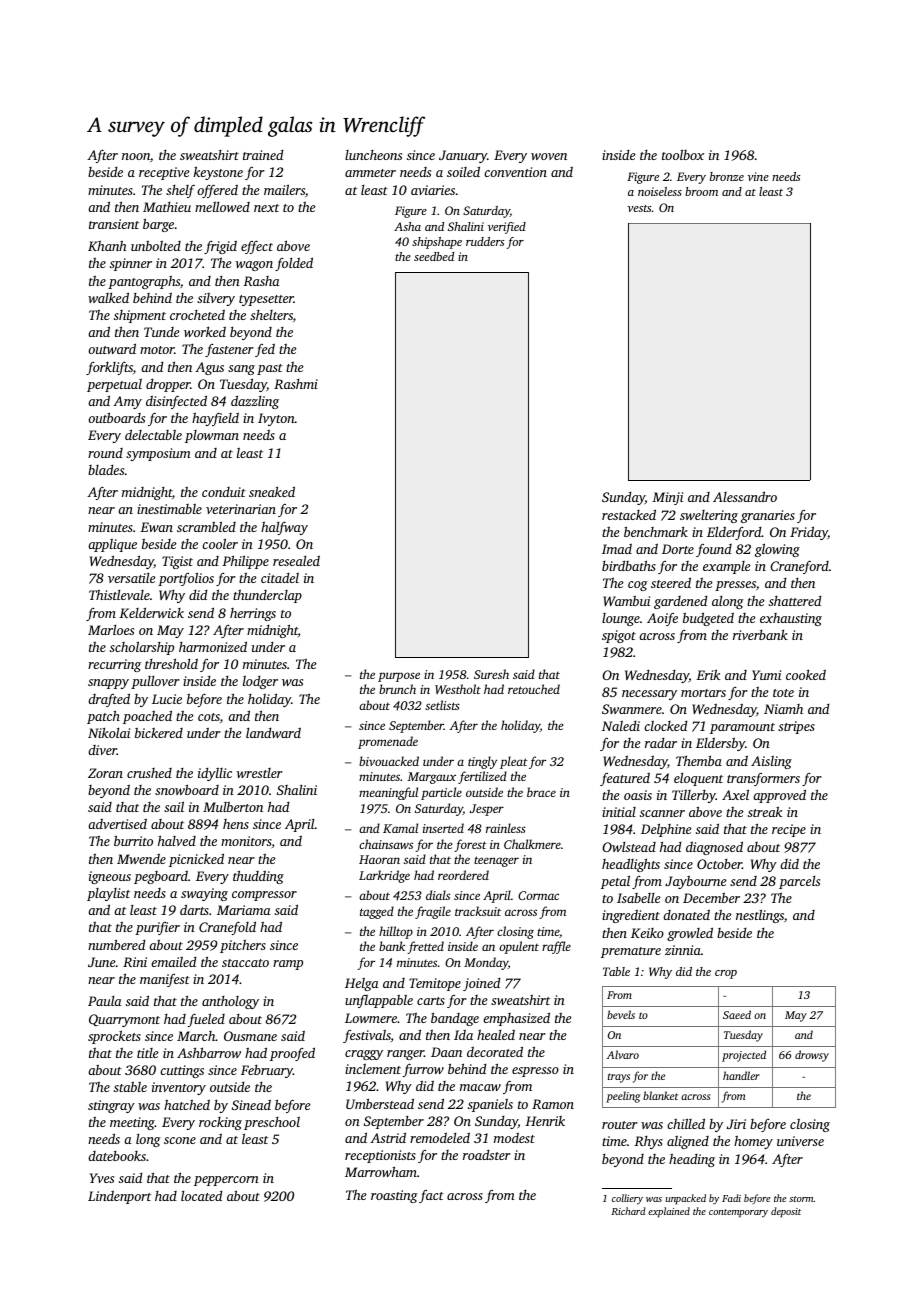 The width and height of the image is (924, 1308). What do you see at coordinates (364, 1055) in the image?
I see `craggy` at bounding box center [364, 1055].
